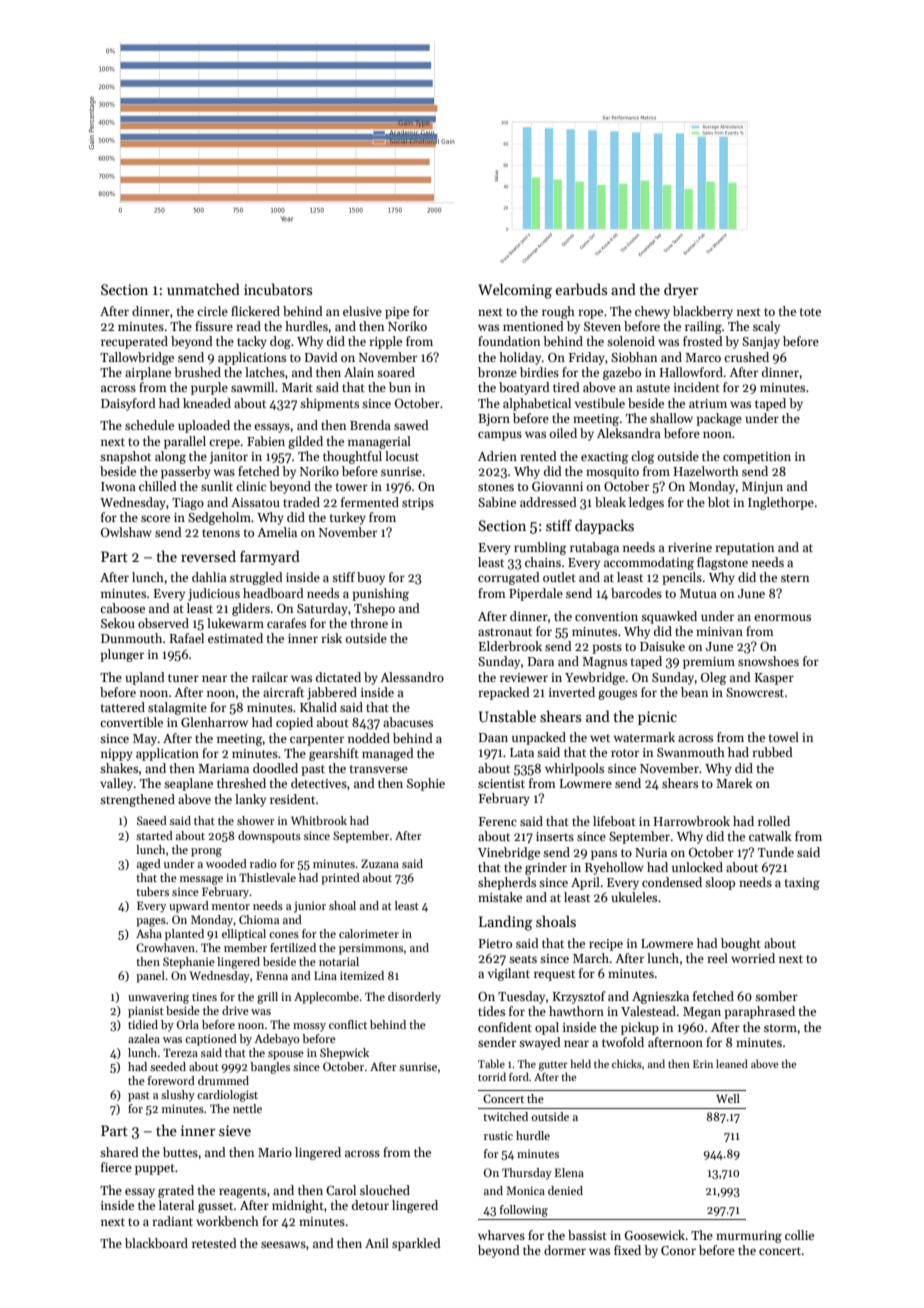 This document has height=1308, width=924. What do you see at coordinates (252, 387) in the document?
I see `sawmill` at bounding box center [252, 387].
